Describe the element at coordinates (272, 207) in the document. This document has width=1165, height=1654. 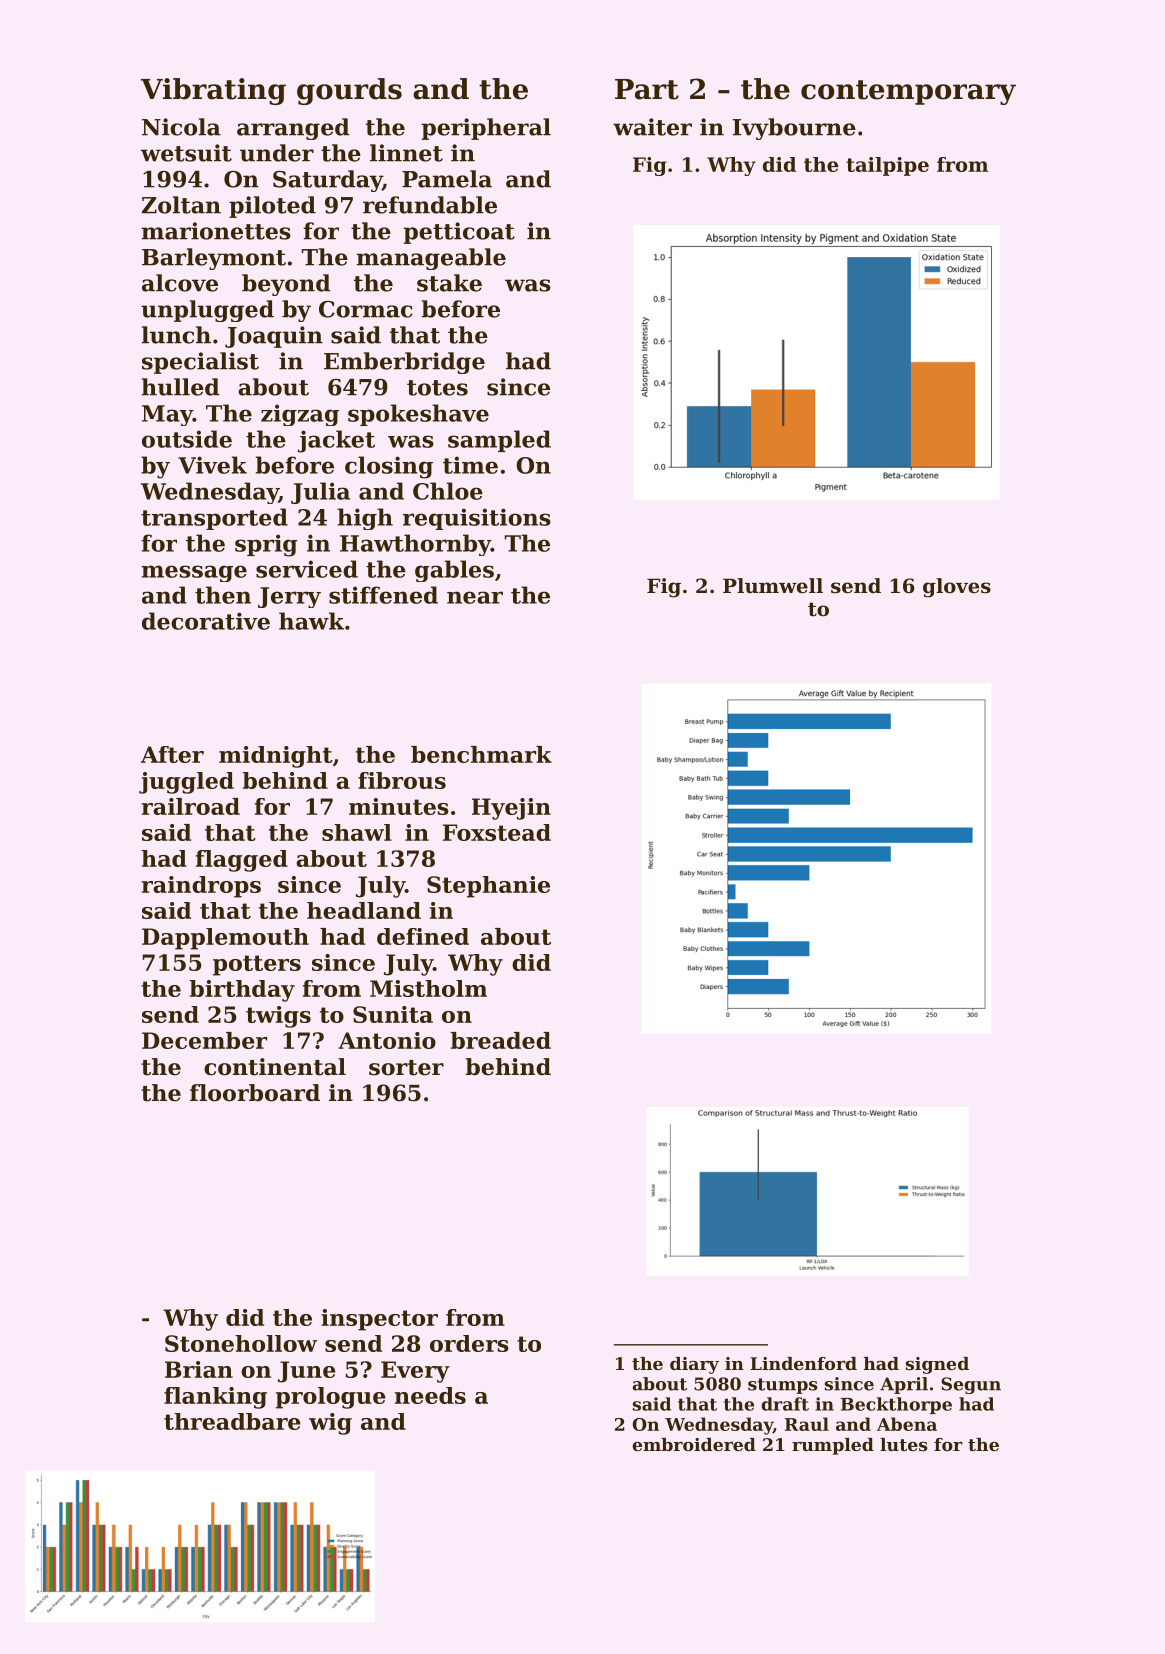
I see `piloted` at that location.
